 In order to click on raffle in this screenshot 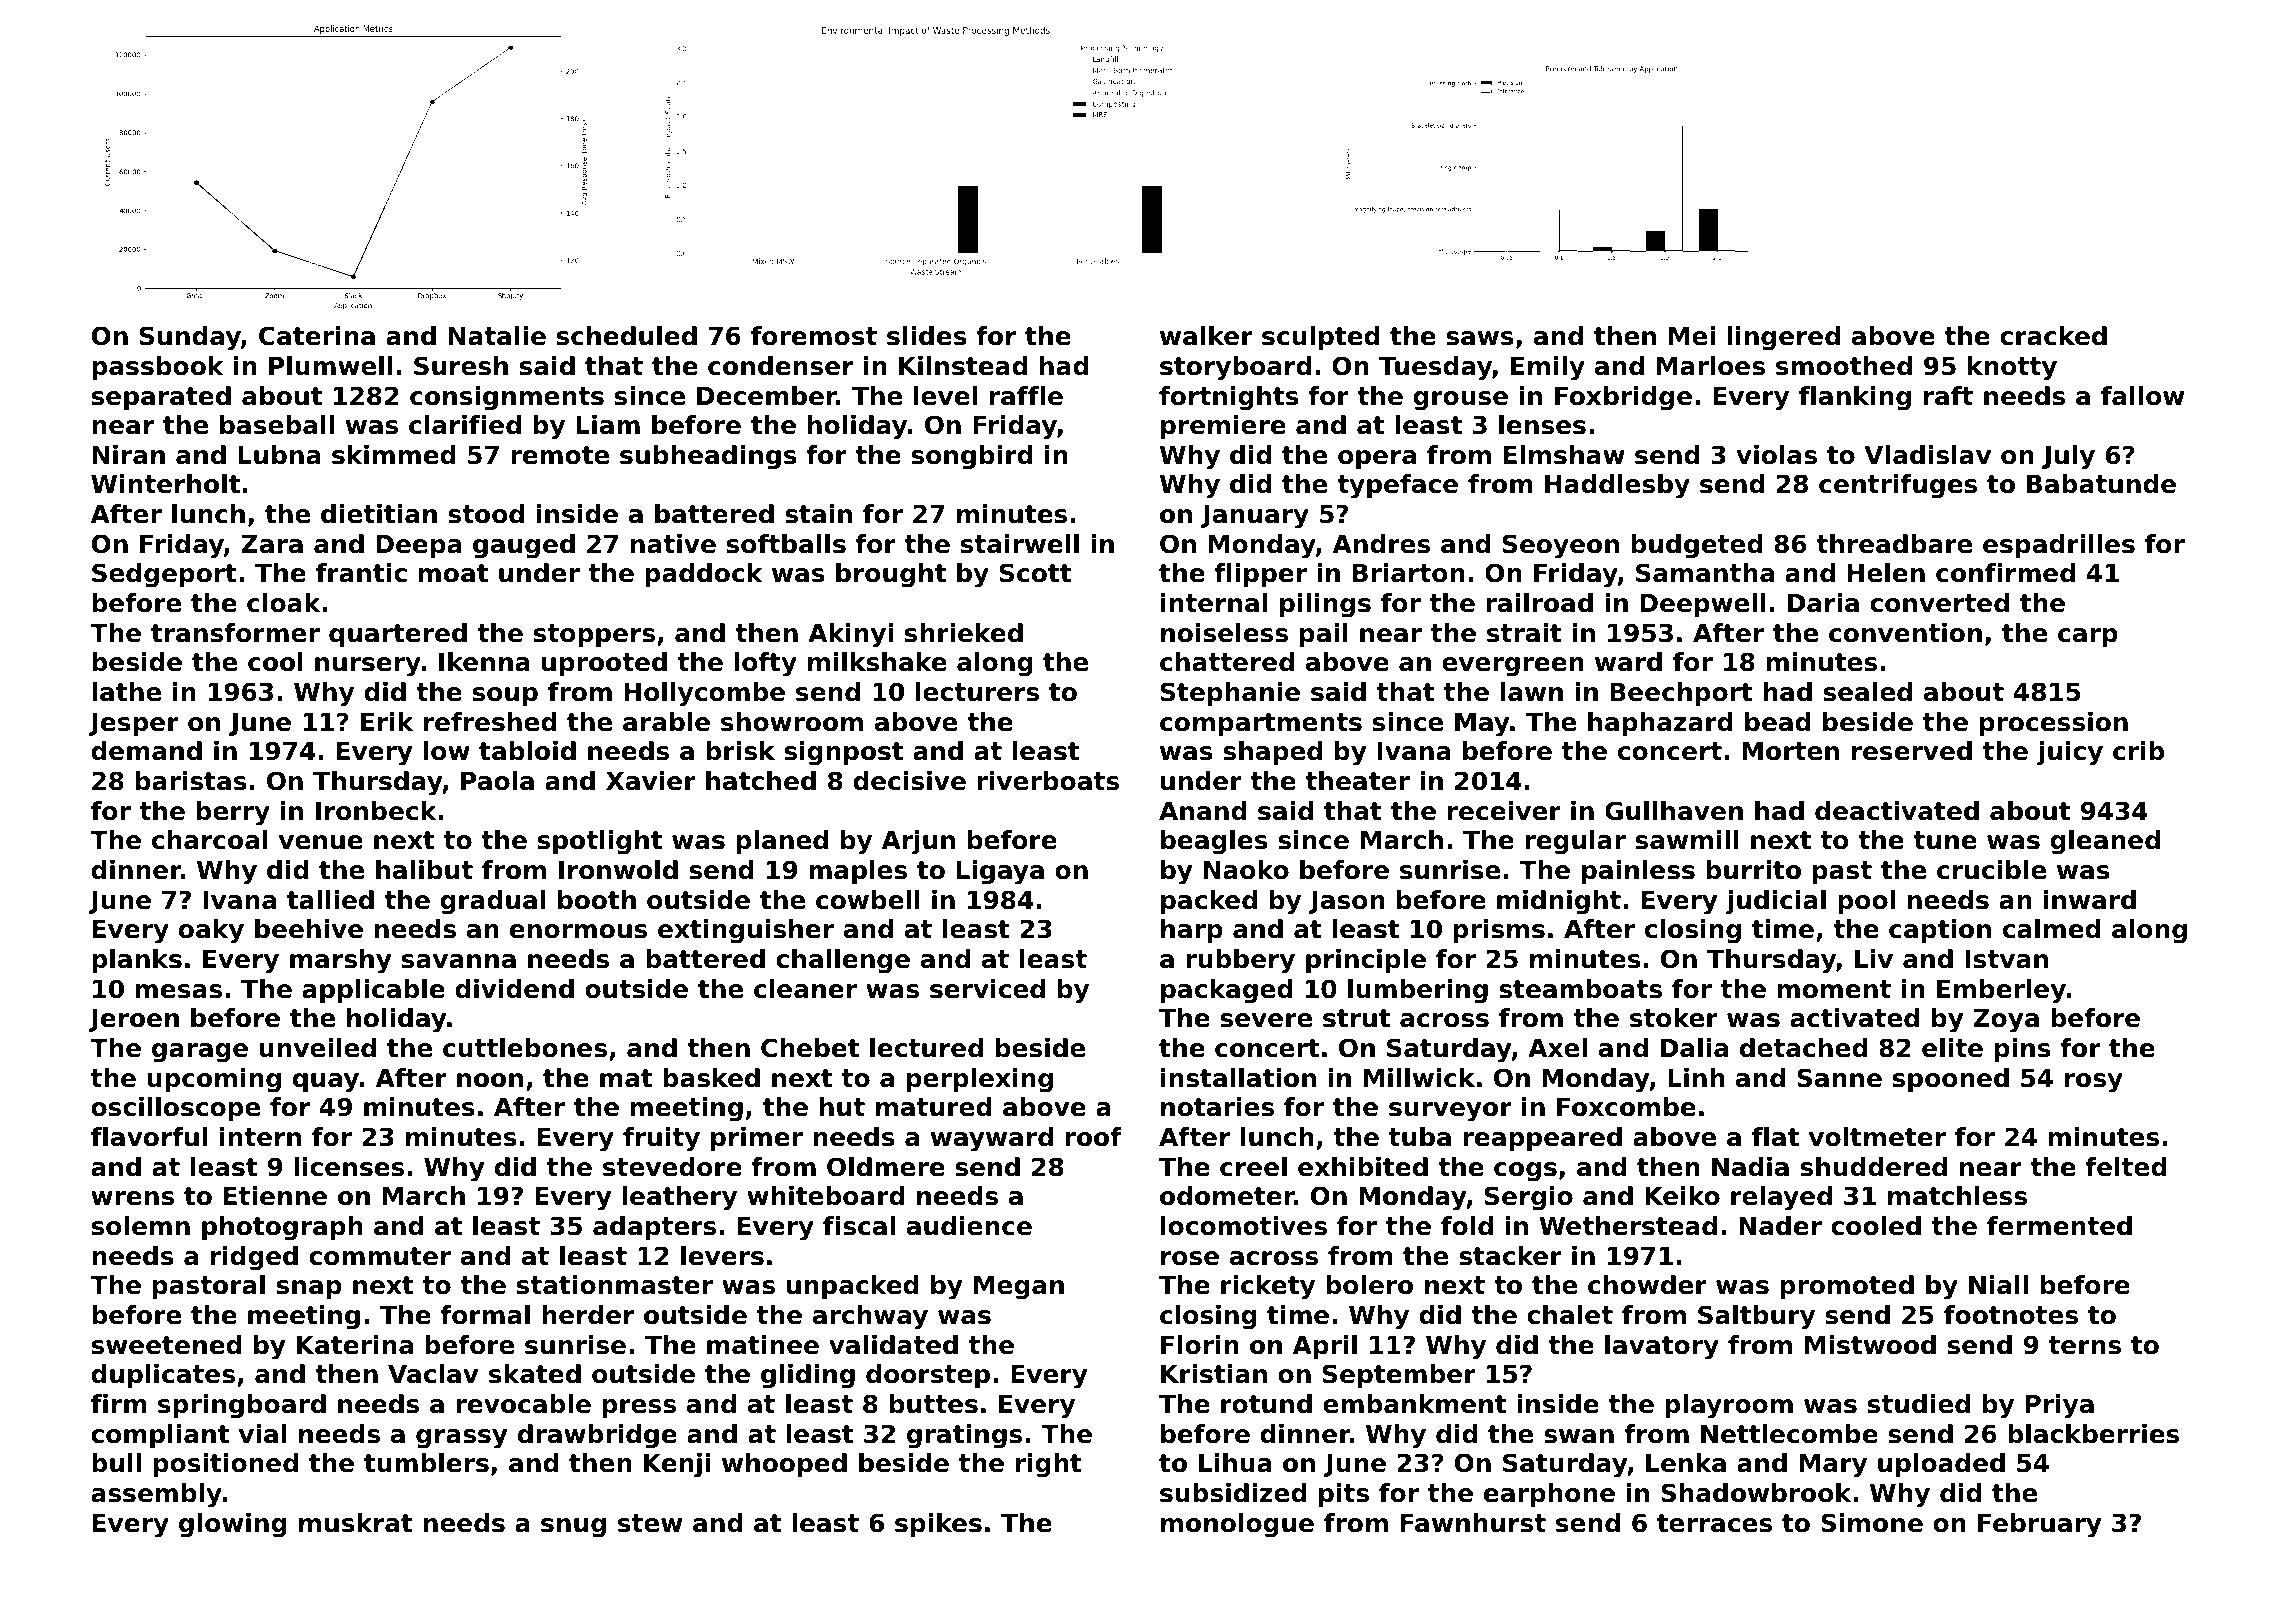, I will do `click(1026, 396)`.
